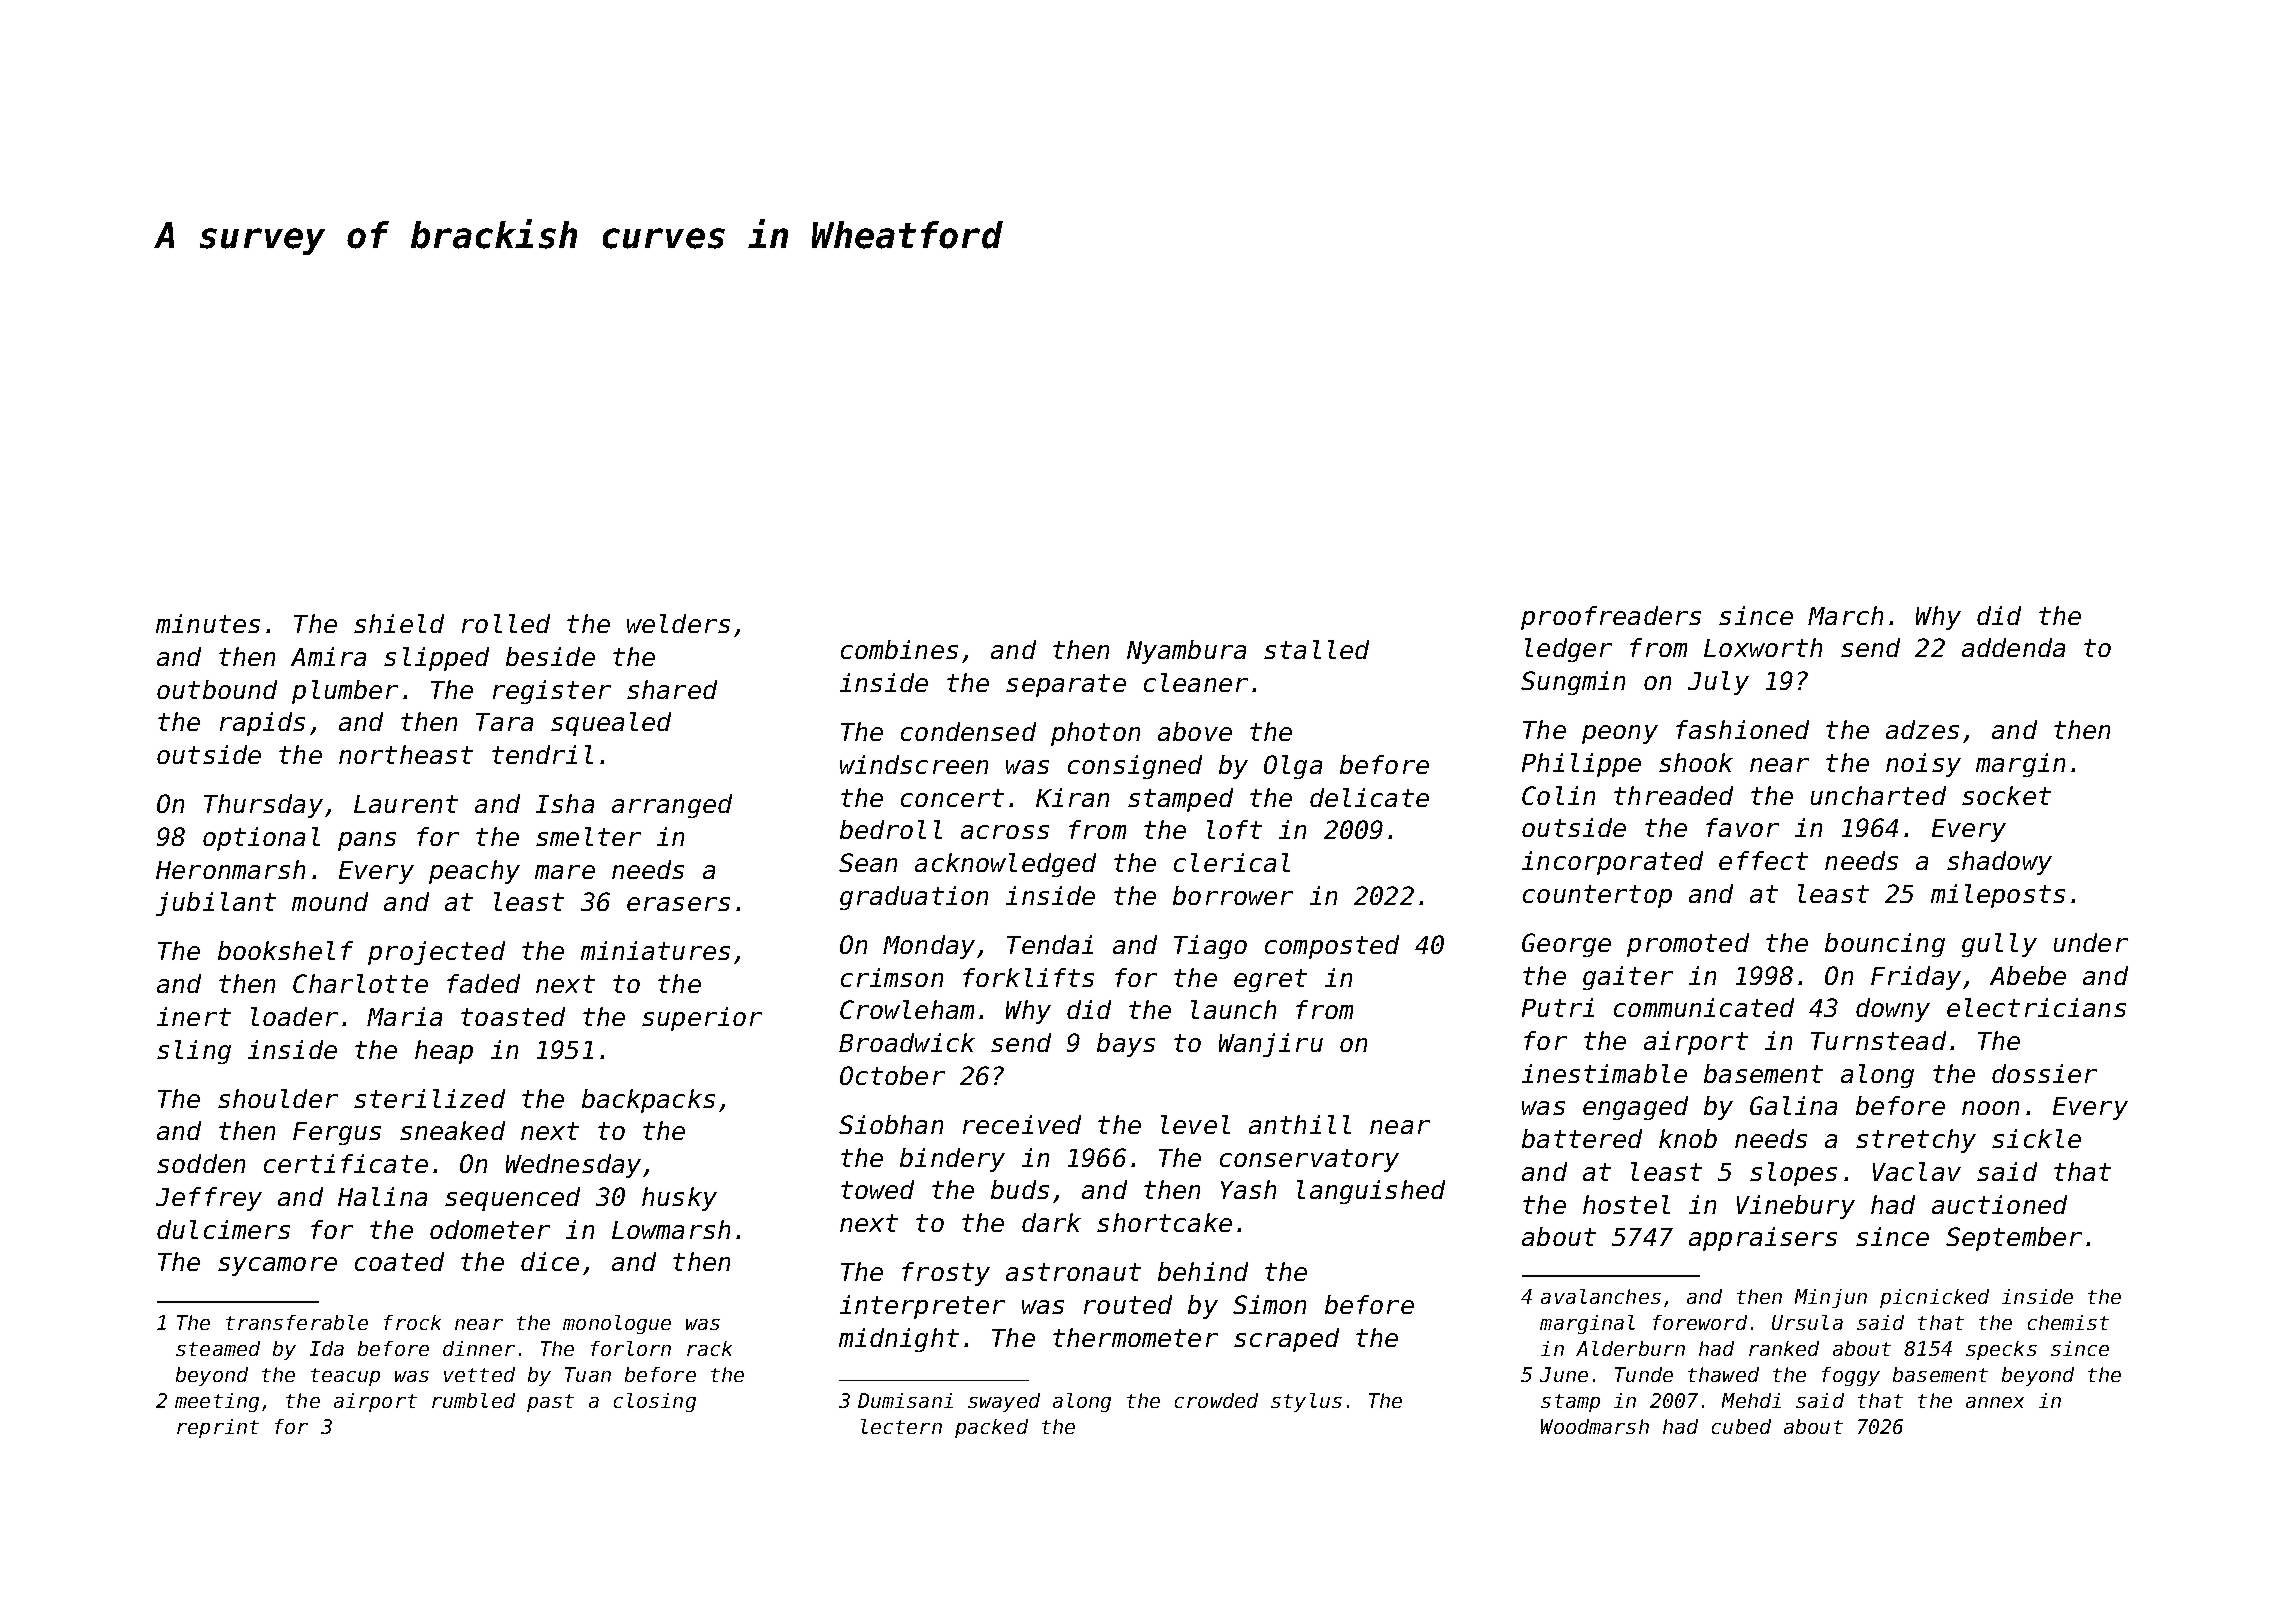 The width and height of the screenshot is (2292, 1620). I want to click on Tendai, so click(1050, 944).
